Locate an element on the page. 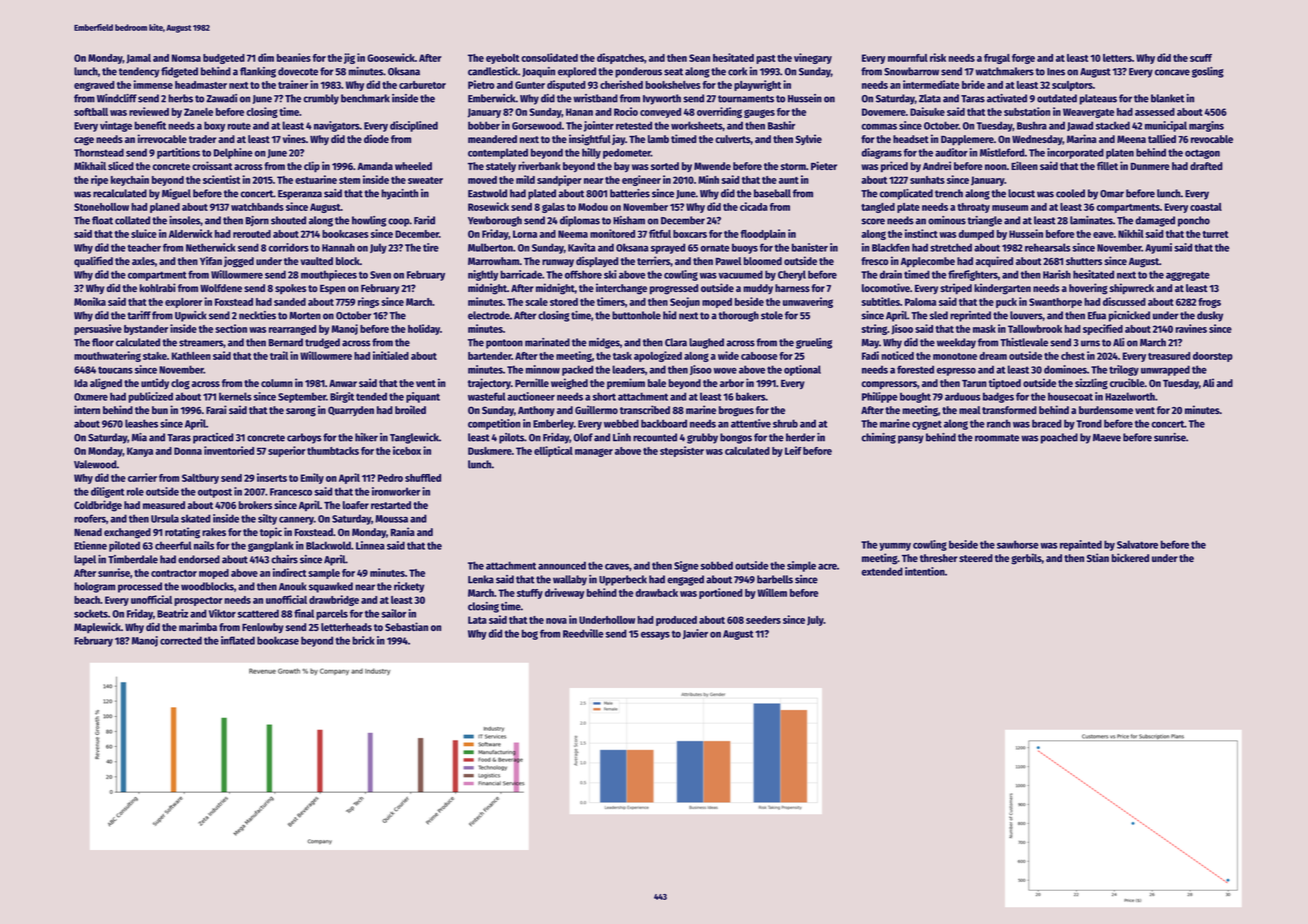 Image resolution: width=1308 pixels, height=924 pixels. doorstep is located at coordinates (1213, 357).
